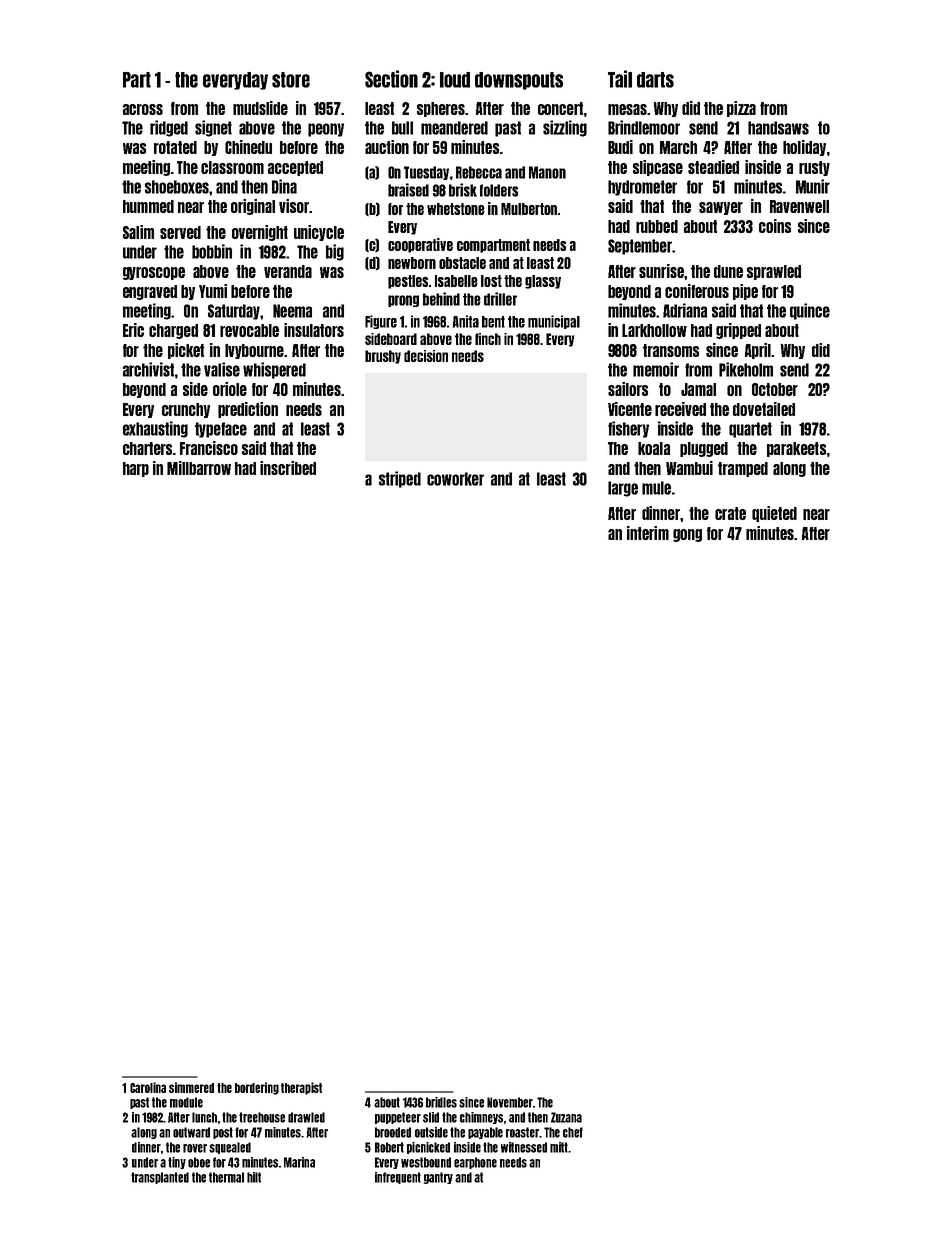 This screenshot has width=952, height=1233. I want to click on hummed, so click(148, 206).
